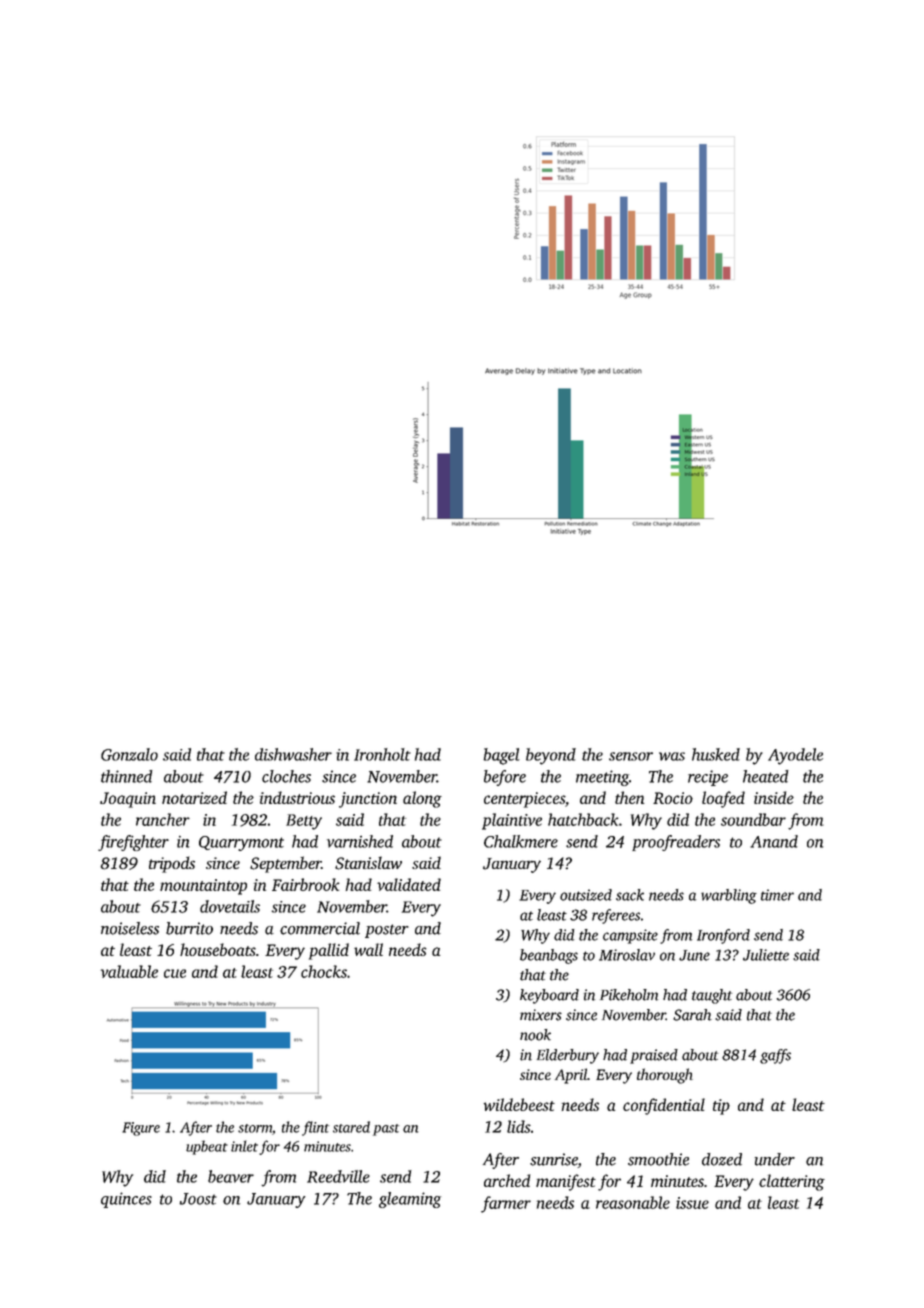 The height and width of the page is (1308, 924). Describe the element at coordinates (293, 754) in the page. I see `dishwasher` at that location.
